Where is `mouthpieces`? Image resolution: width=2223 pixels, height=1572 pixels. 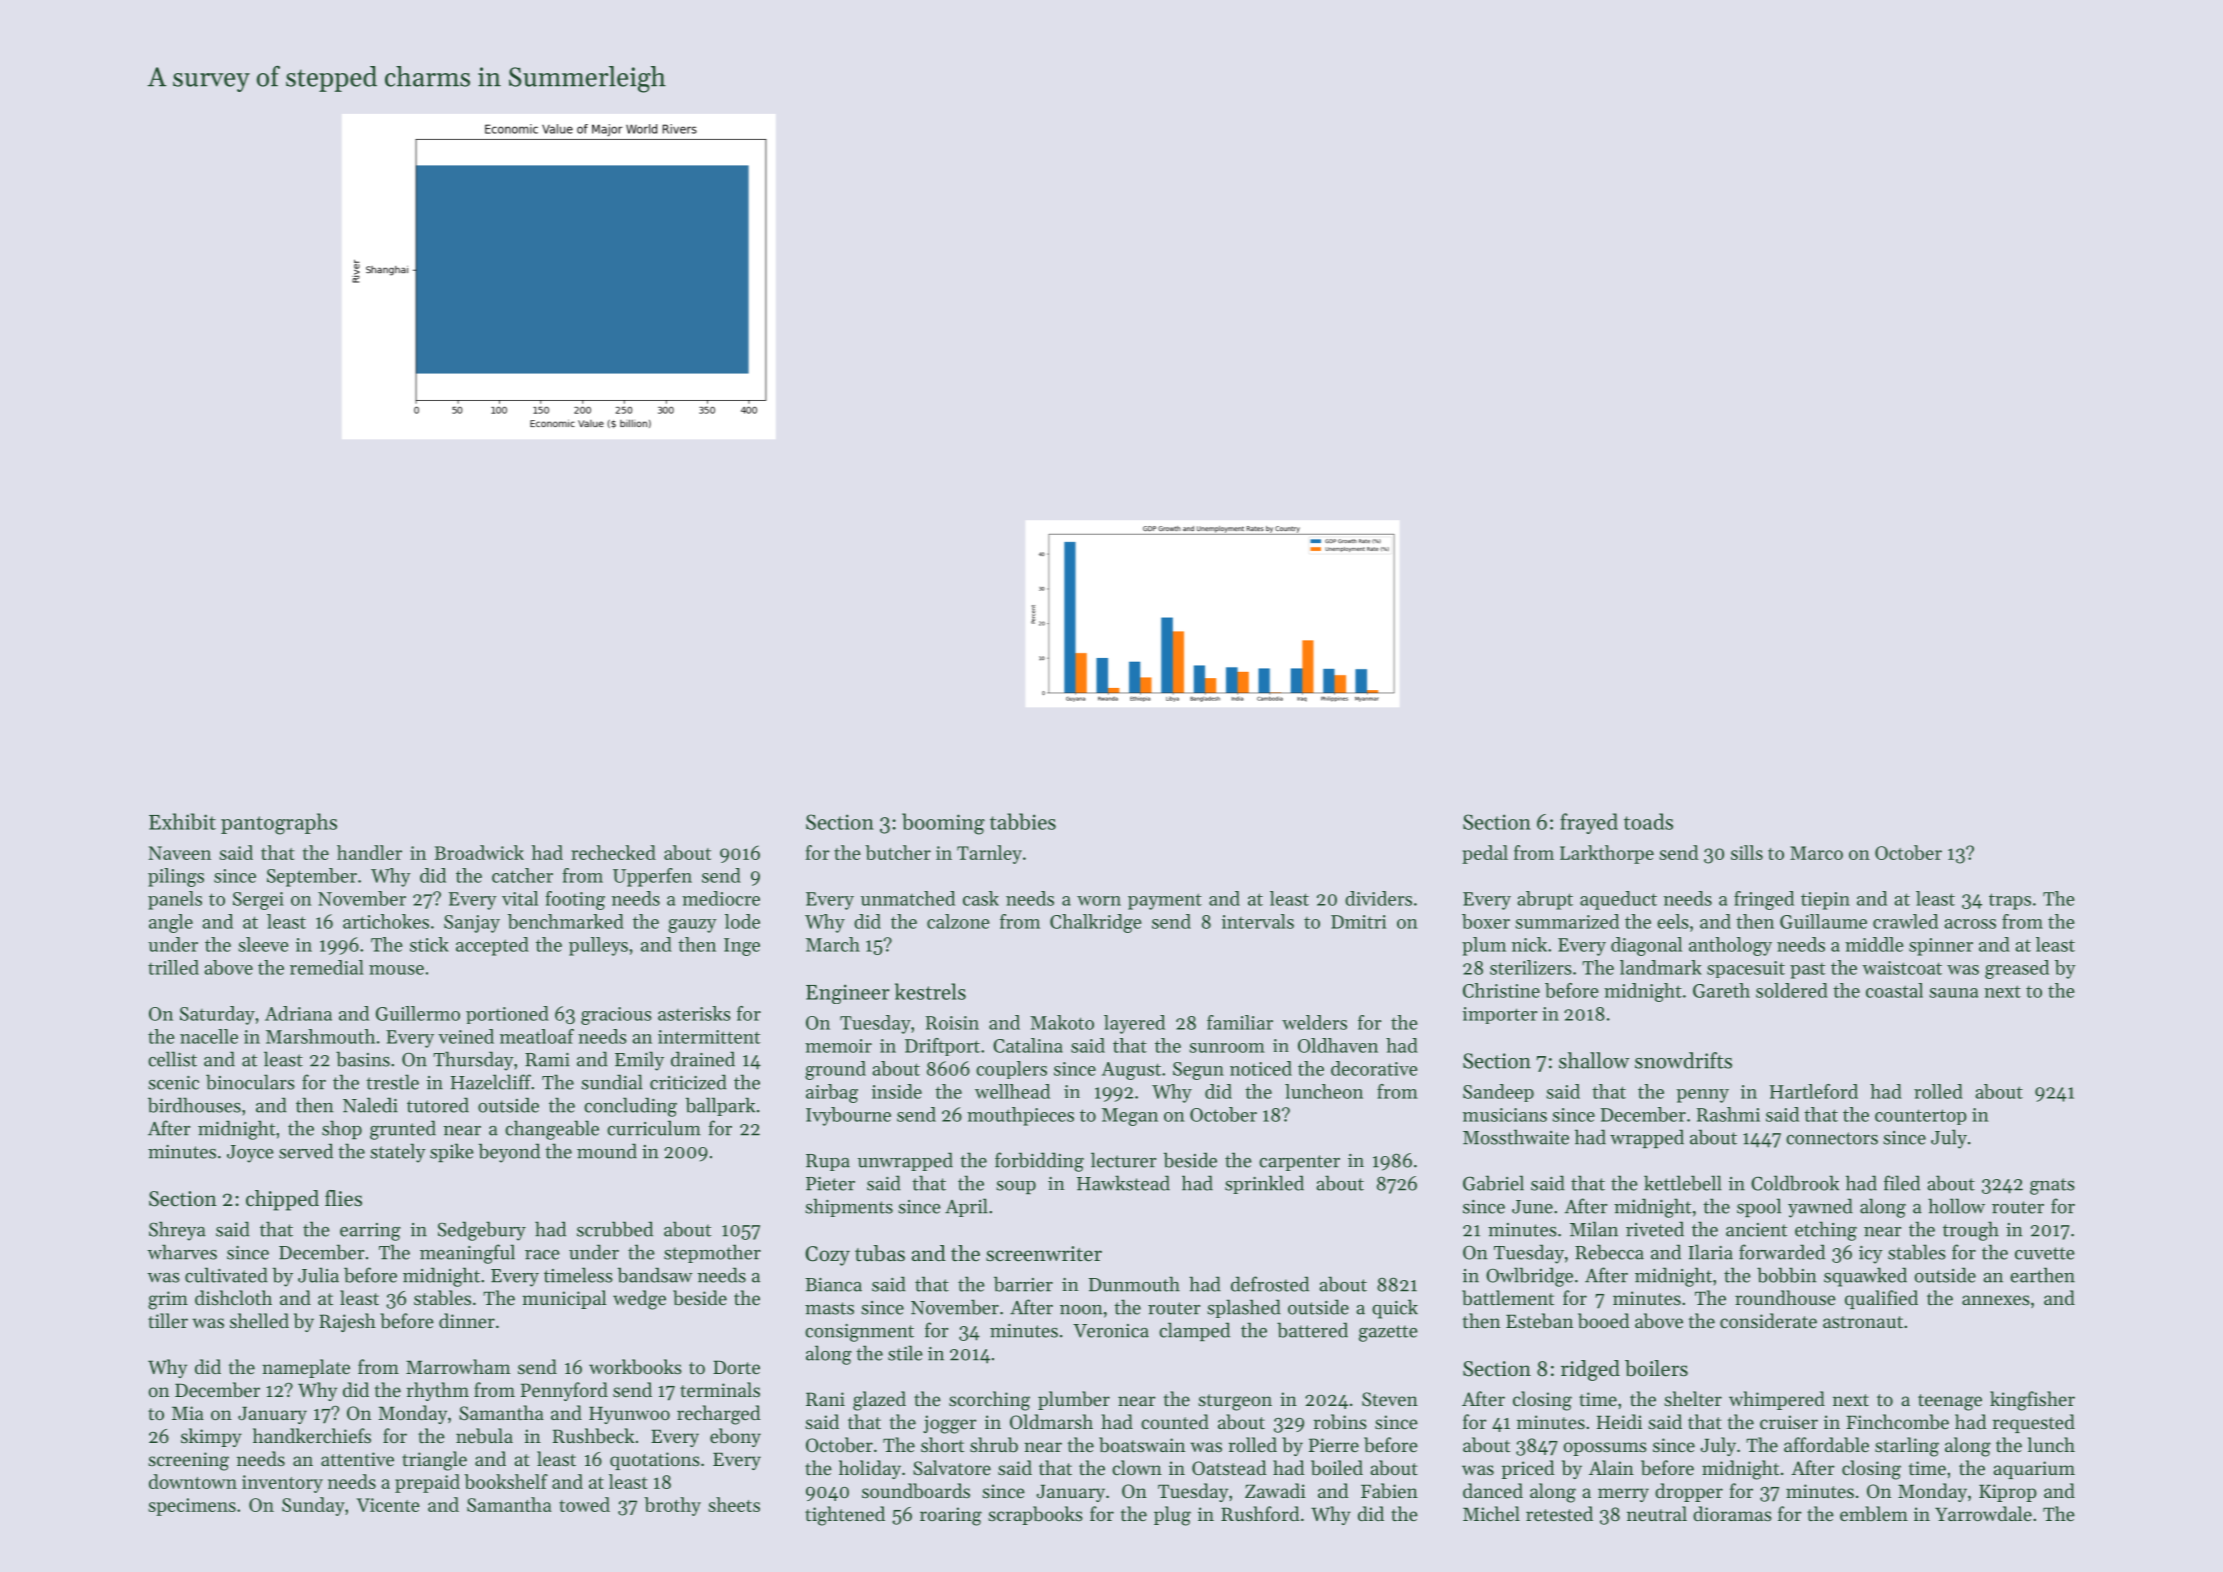 mouthpieces is located at coordinates (1020, 1116).
